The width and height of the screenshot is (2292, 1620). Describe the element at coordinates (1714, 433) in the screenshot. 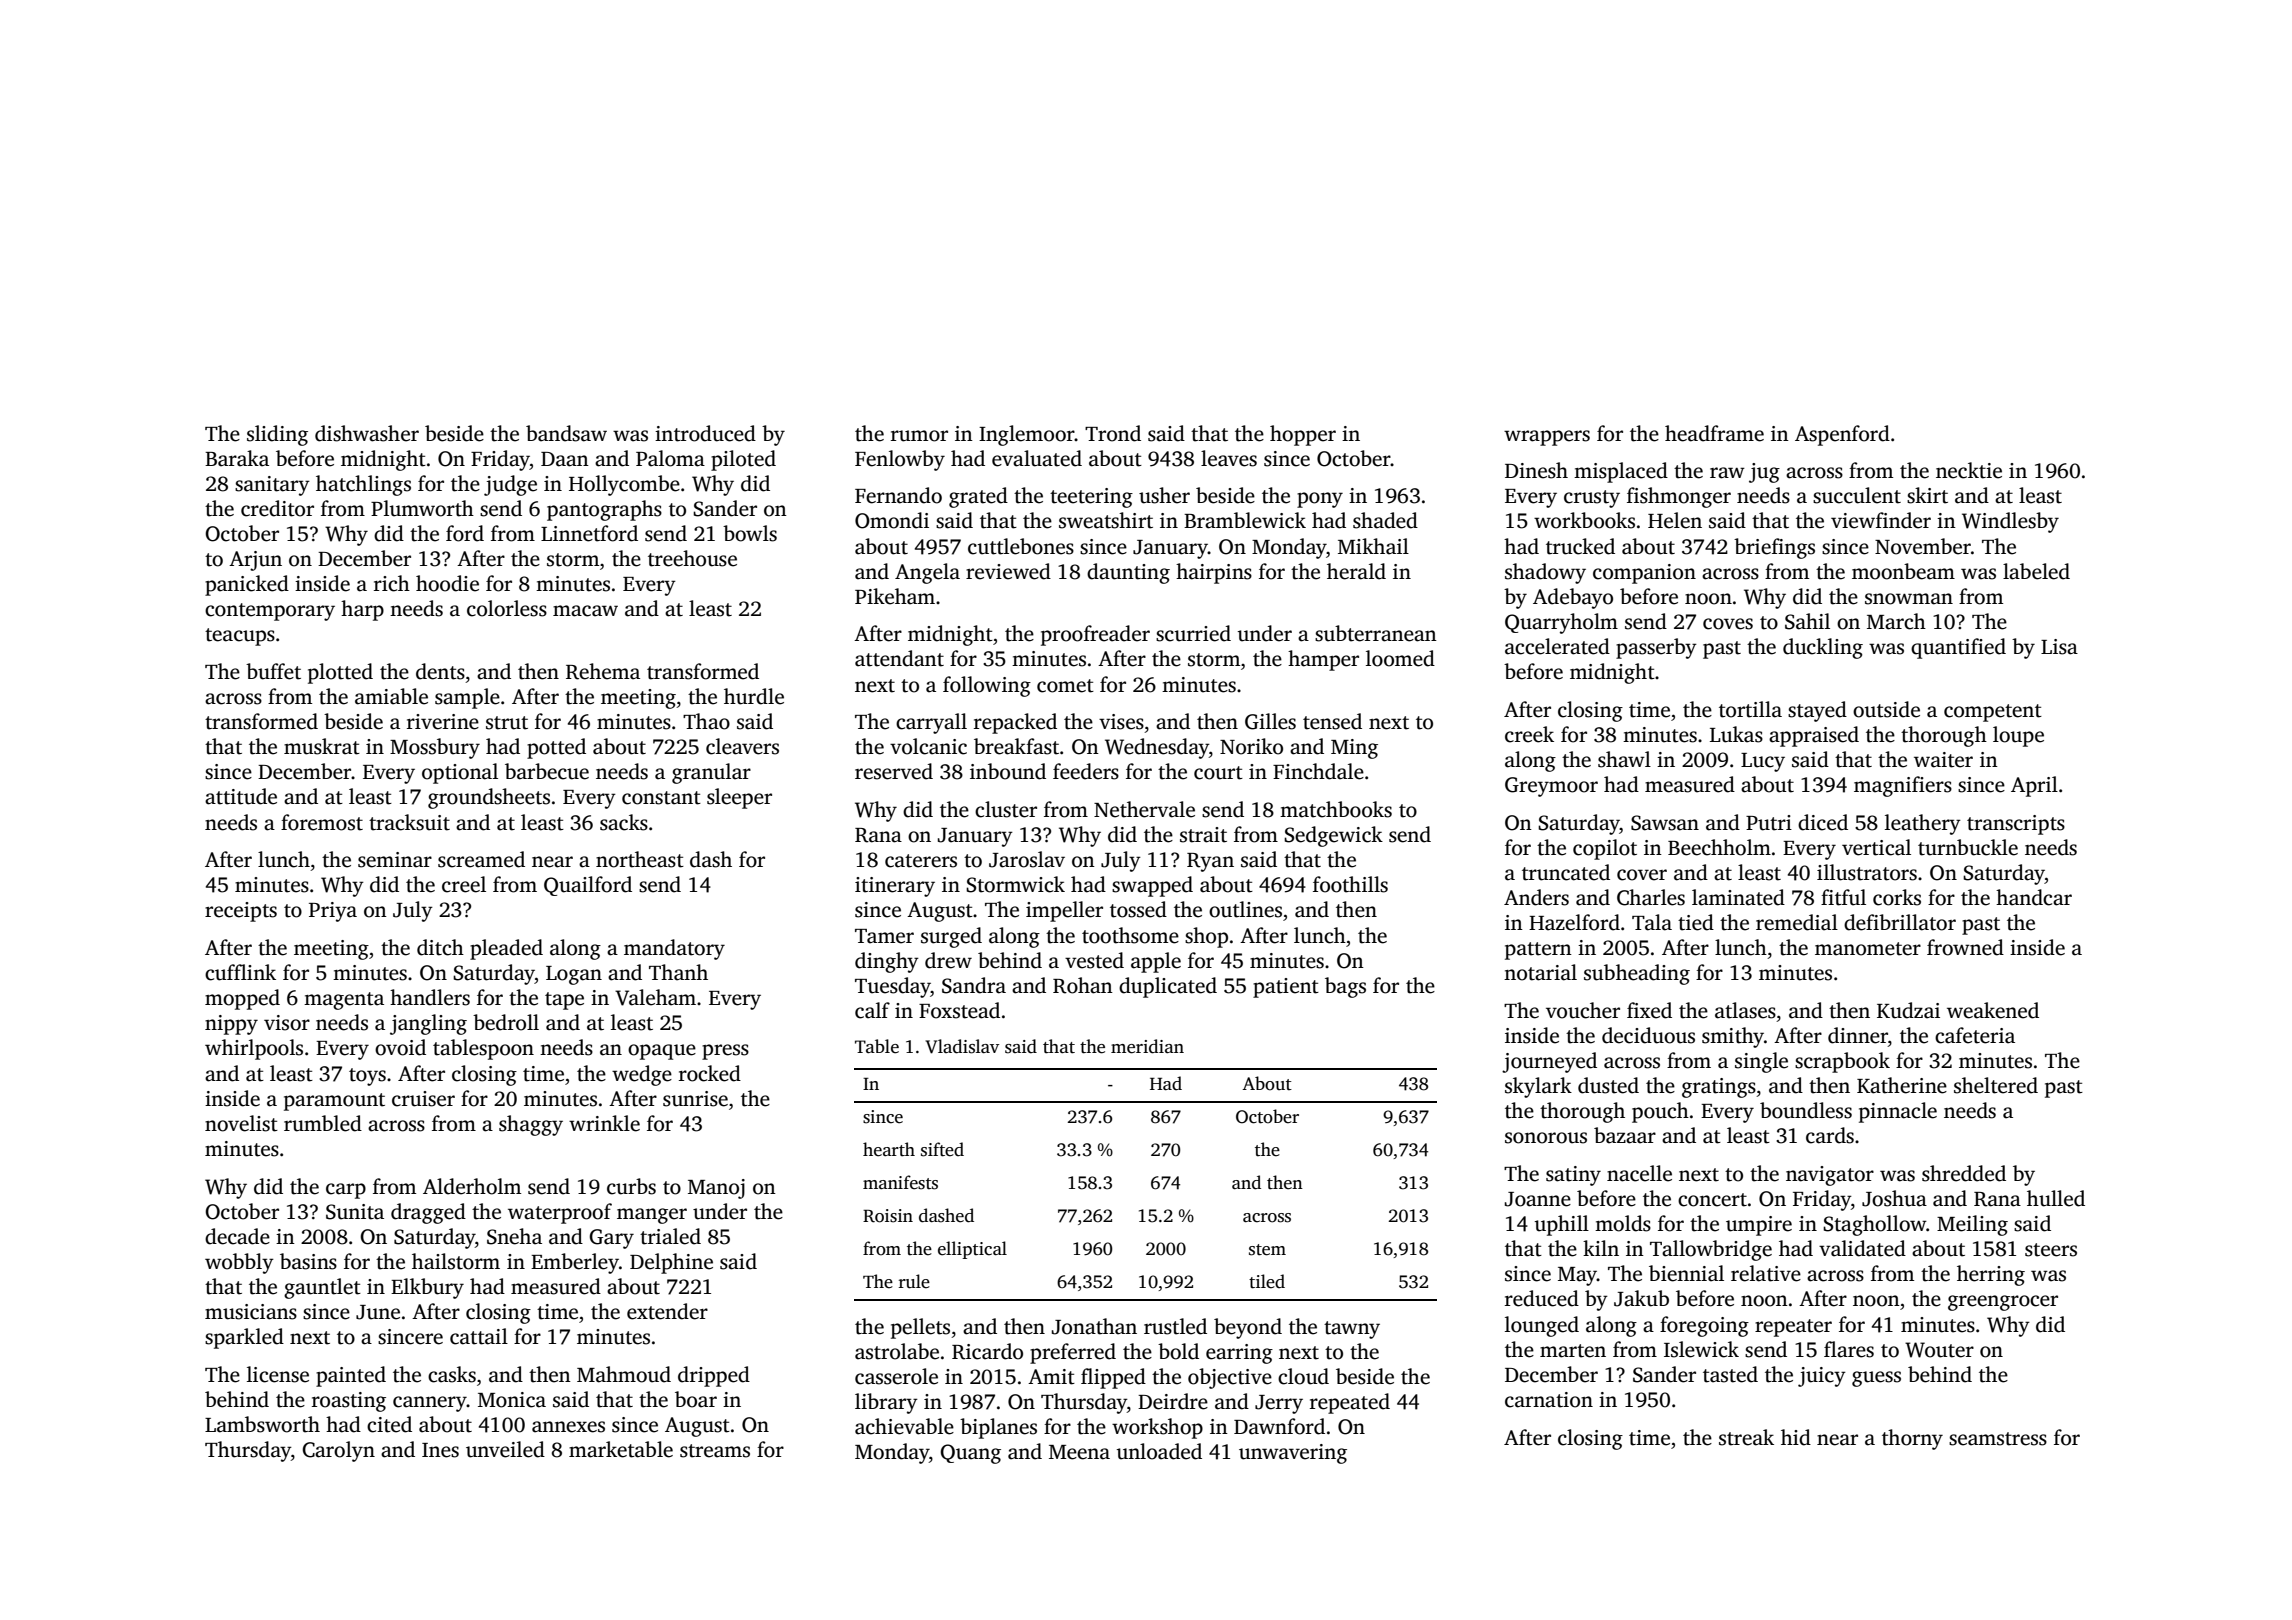

I see `headframe` at that location.
